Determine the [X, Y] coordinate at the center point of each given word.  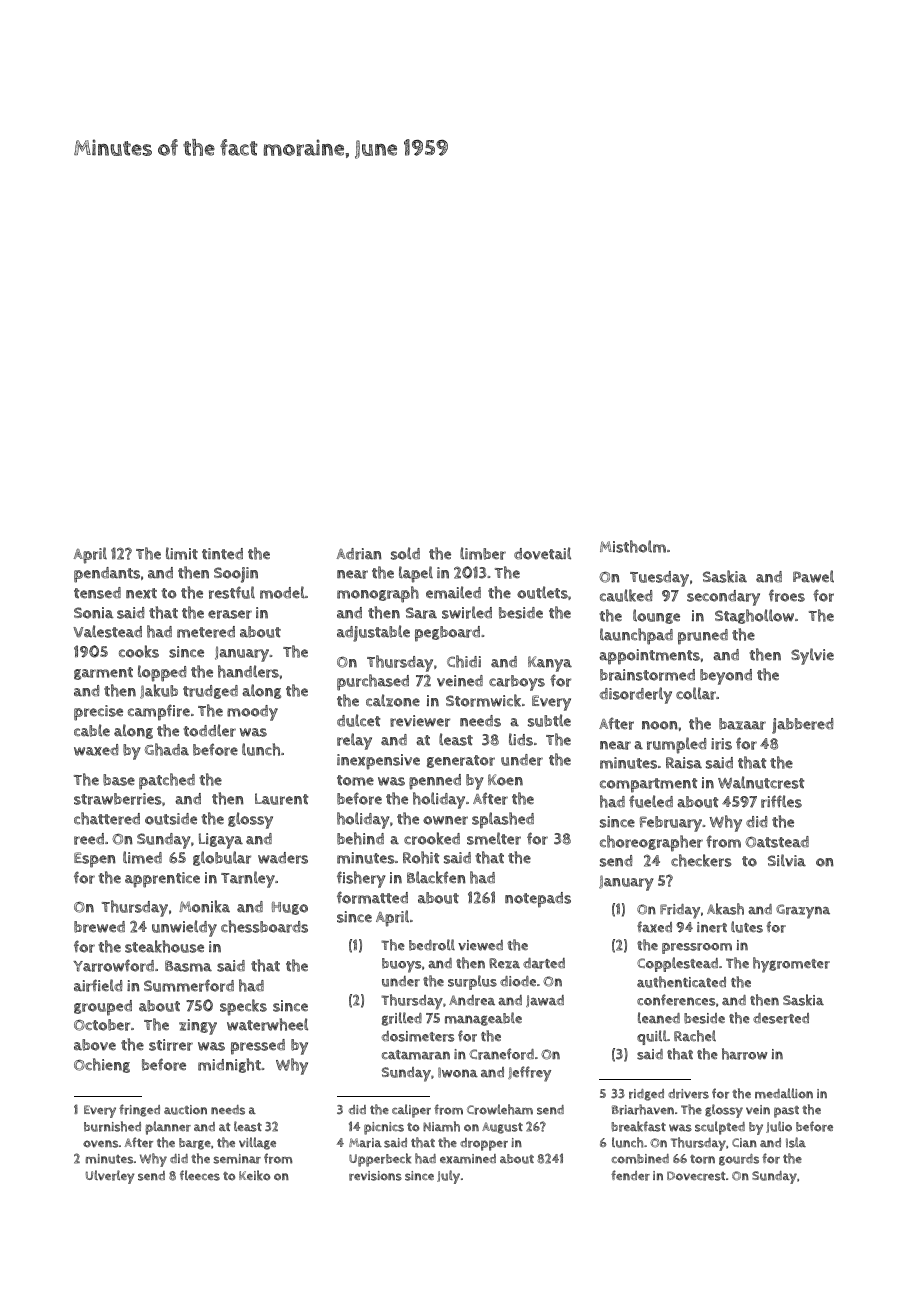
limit [182, 553]
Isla [796, 1142]
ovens [100, 1144]
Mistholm [633, 546]
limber [483, 553]
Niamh [441, 1126]
